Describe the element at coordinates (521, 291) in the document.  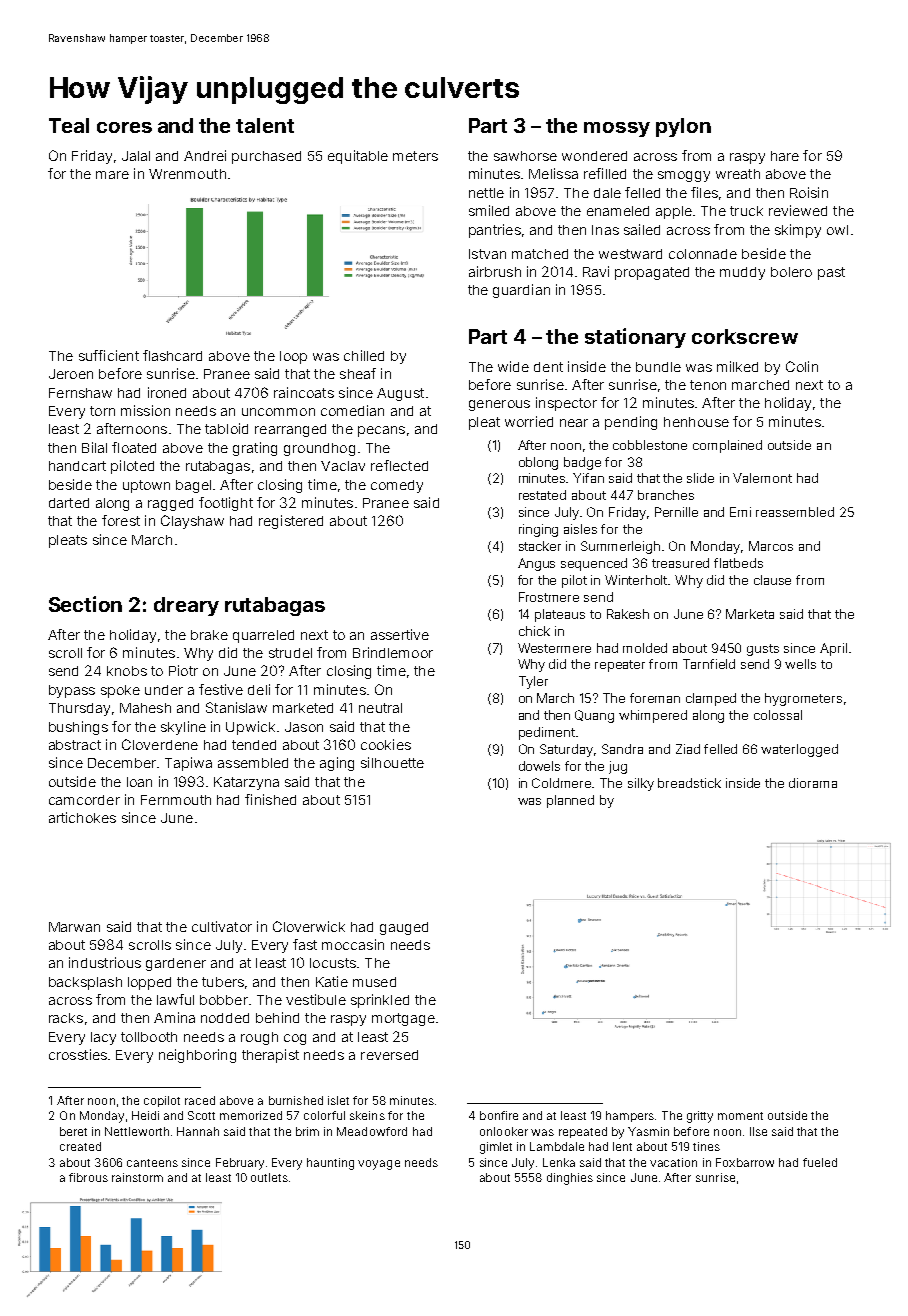
I see `guardian` at that location.
